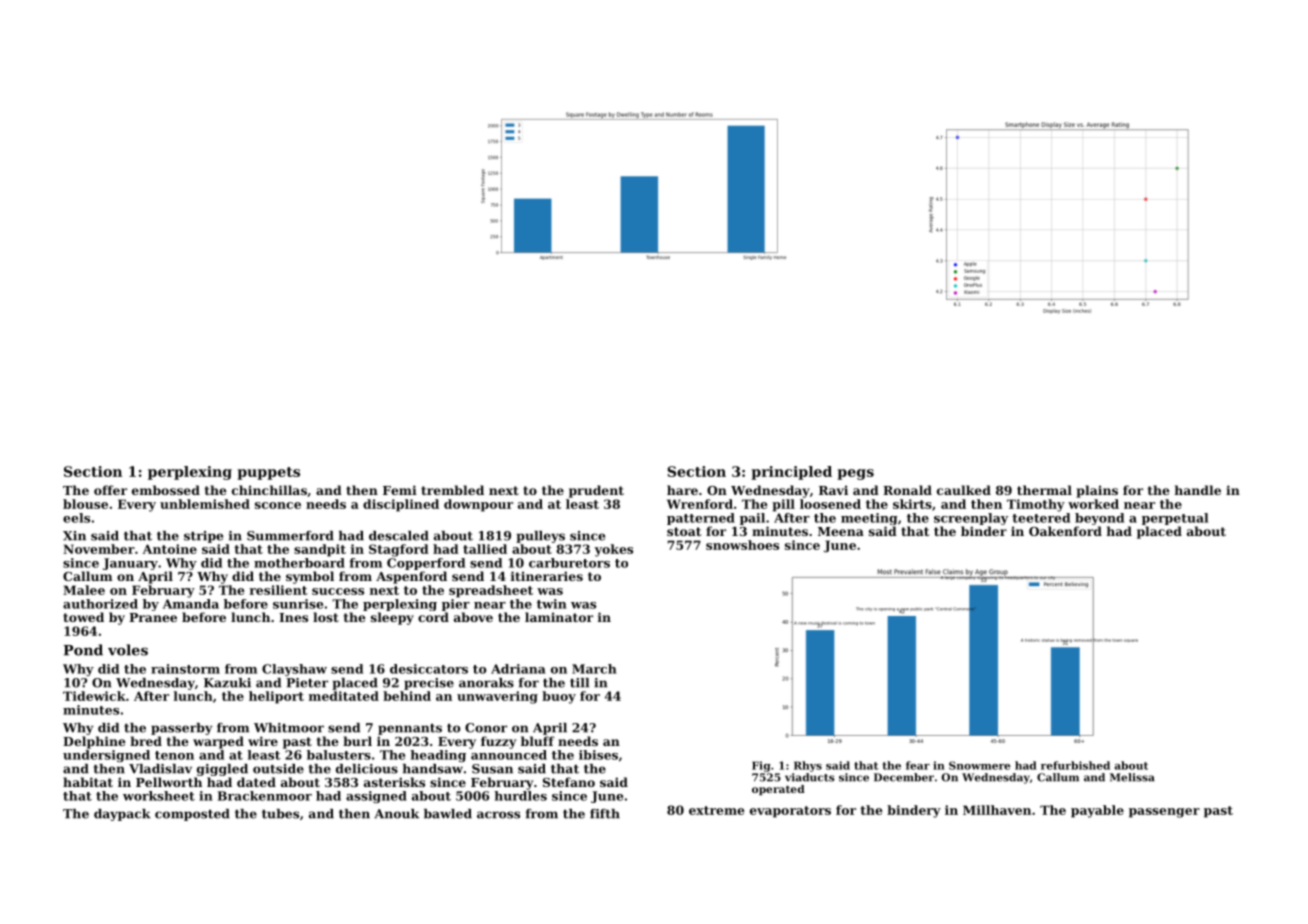  I want to click on pegs, so click(855, 474).
